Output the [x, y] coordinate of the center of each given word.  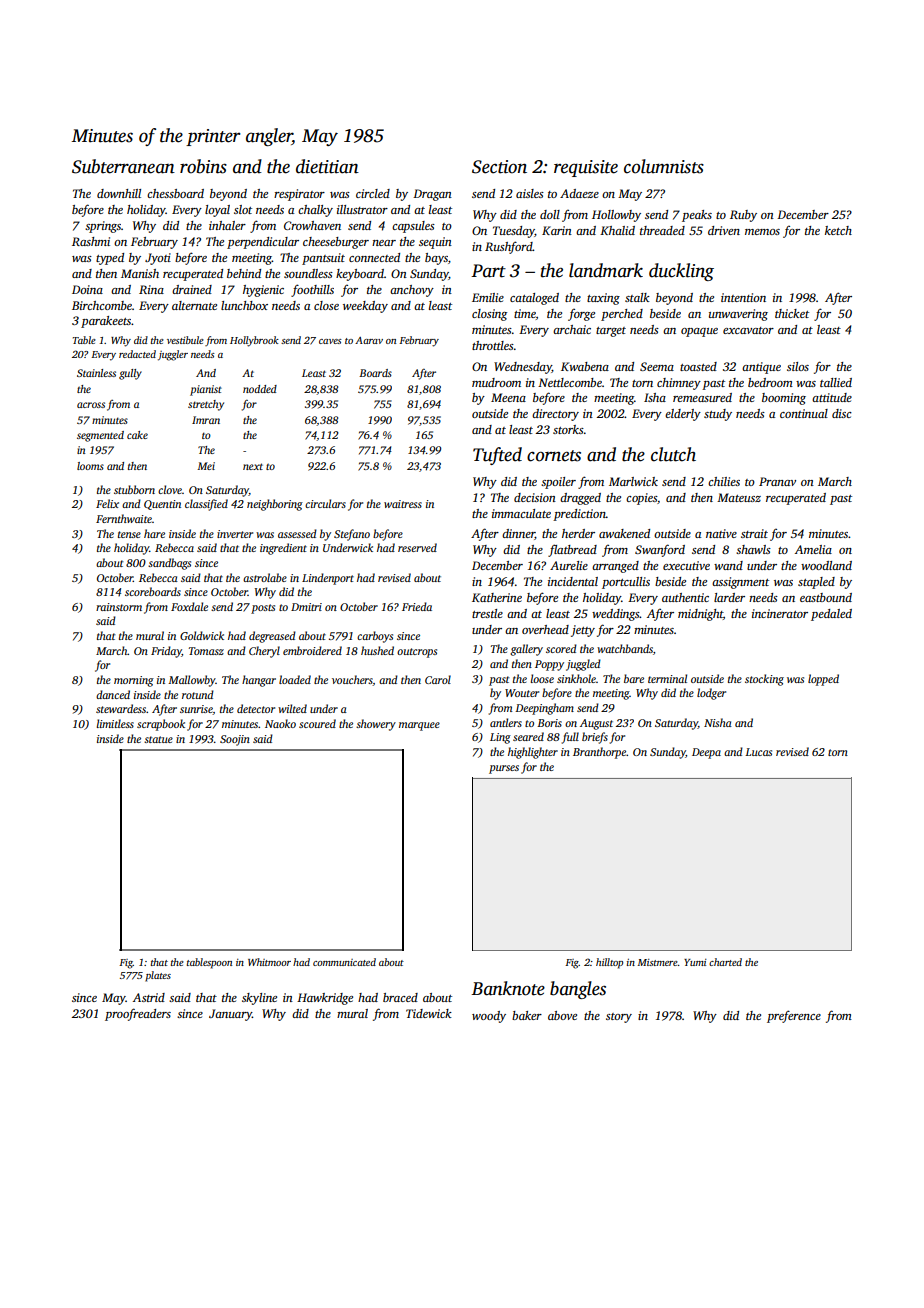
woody [489, 1017]
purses [504, 769]
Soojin [235, 740]
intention [743, 297]
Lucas [758, 752]
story [619, 1018]
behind [244, 273]
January [230, 1015]
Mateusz [739, 497]
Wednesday [523, 368]
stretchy [206, 405]
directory [555, 415]
